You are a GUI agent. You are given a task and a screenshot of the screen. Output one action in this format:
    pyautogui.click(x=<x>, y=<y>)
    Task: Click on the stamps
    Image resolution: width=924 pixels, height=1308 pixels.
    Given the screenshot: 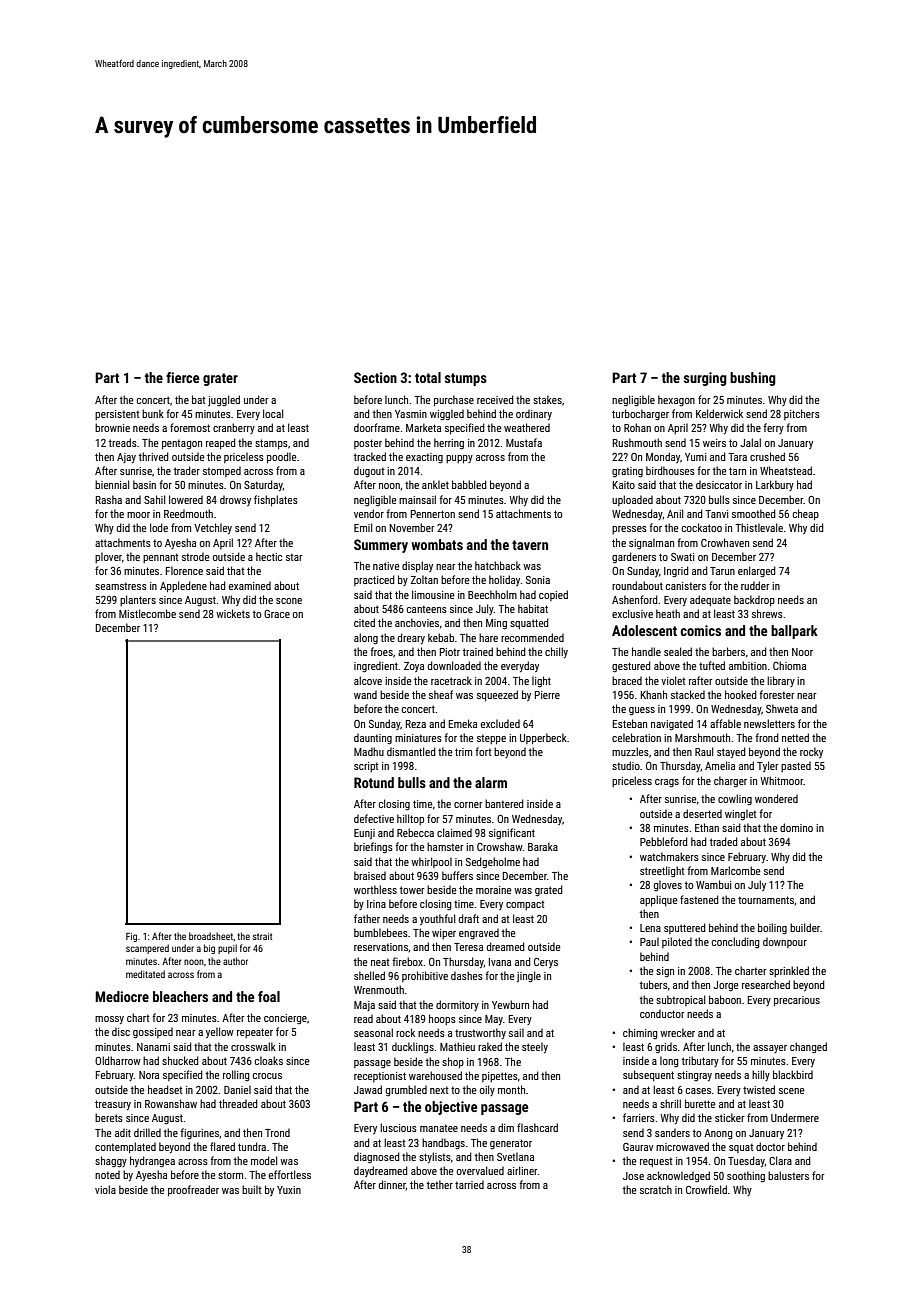 What is the action you would take?
    pyautogui.click(x=271, y=444)
